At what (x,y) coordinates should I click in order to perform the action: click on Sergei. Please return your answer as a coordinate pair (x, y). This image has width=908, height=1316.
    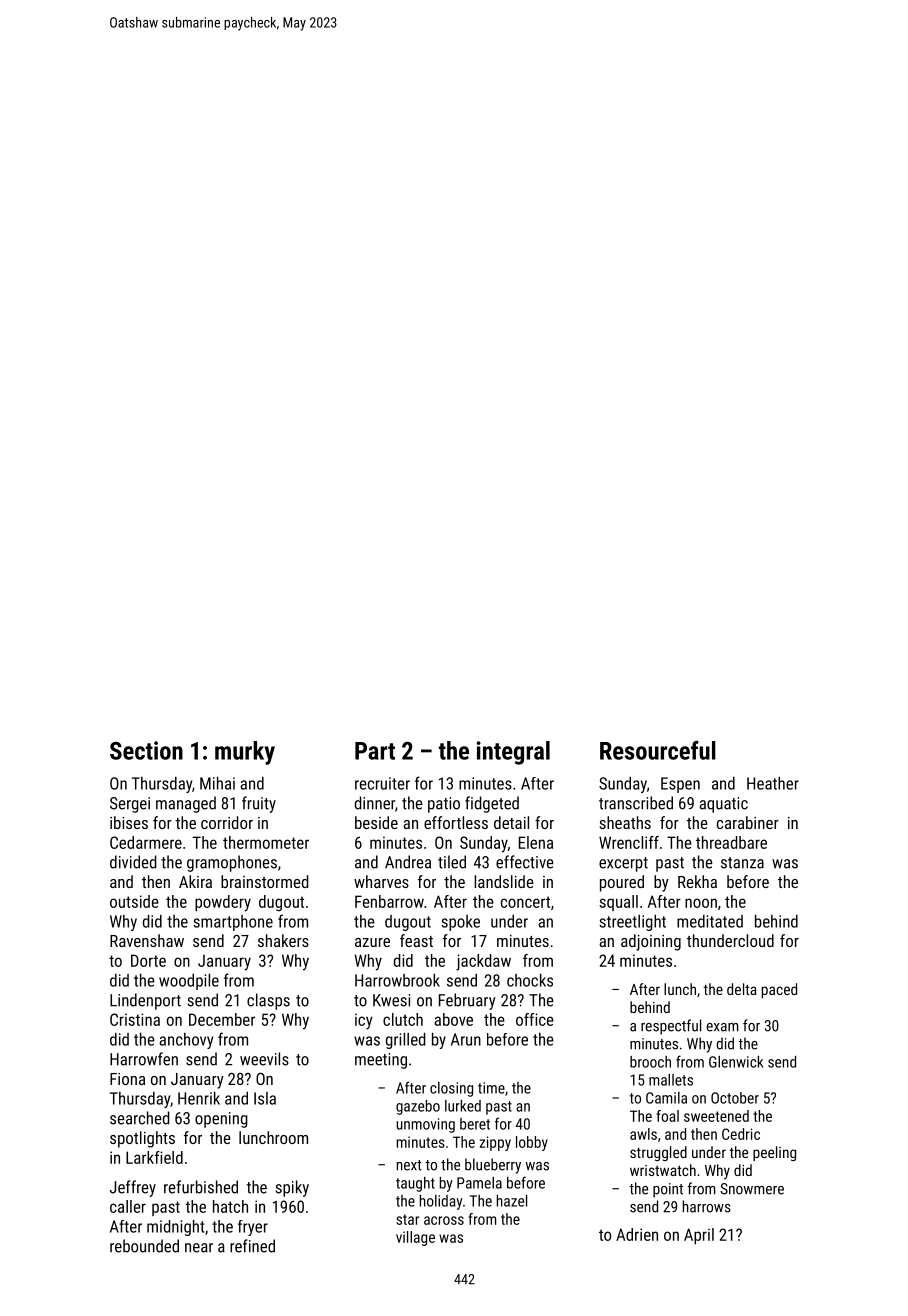
    Looking at the image, I should click on (130, 805).
